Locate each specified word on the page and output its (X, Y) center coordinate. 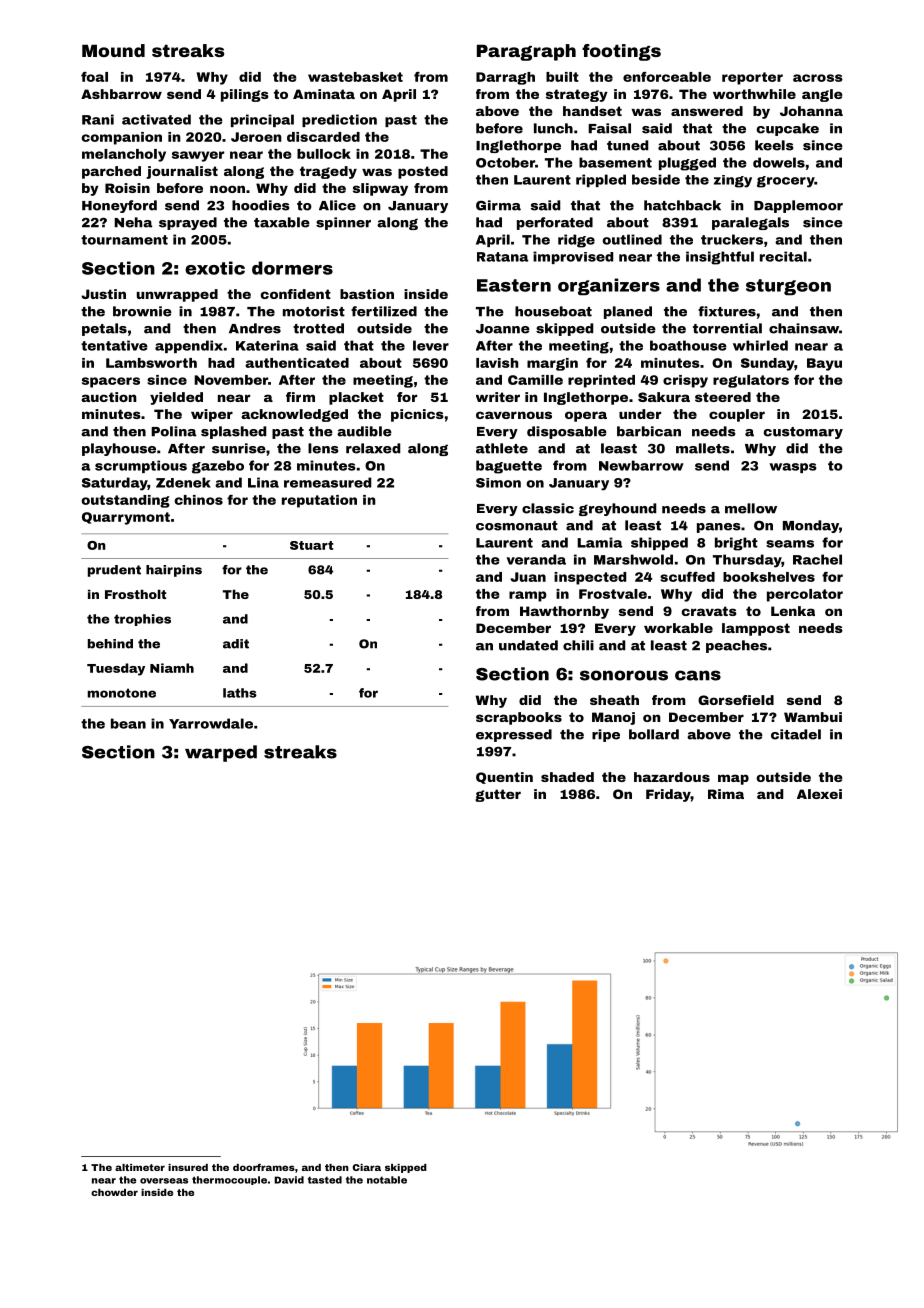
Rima (726, 794)
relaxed (373, 448)
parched (111, 172)
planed (628, 312)
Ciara (366, 1167)
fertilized (384, 311)
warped (221, 753)
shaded (567, 777)
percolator (805, 595)
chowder (114, 1192)
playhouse (119, 449)
